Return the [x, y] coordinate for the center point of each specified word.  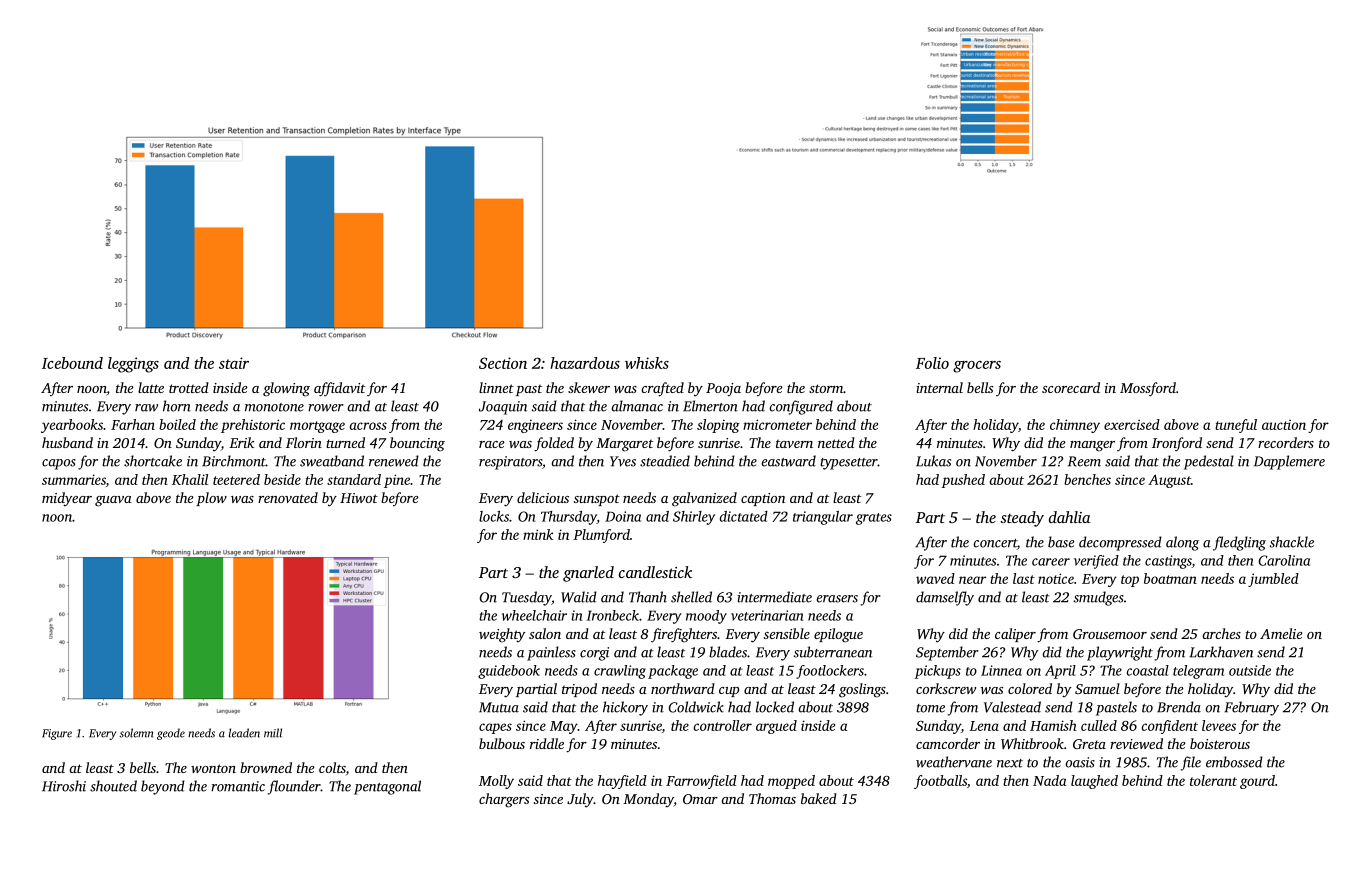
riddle [547, 743]
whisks [647, 363]
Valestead [1012, 707]
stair [234, 363]
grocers [977, 367]
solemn [136, 733]
